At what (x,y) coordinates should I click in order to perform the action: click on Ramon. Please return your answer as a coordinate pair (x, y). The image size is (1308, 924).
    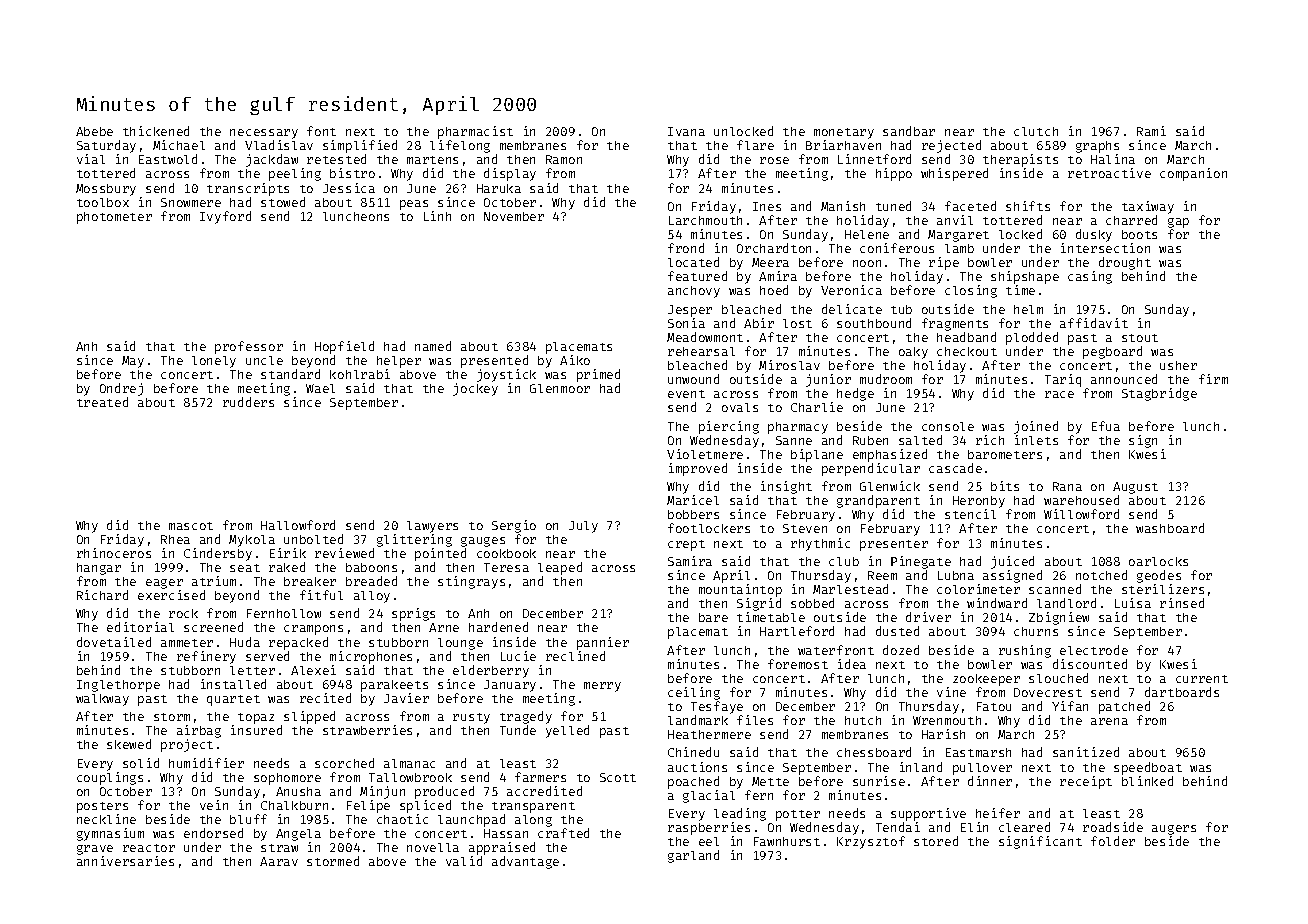
    Looking at the image, I should click on (564, 159).
